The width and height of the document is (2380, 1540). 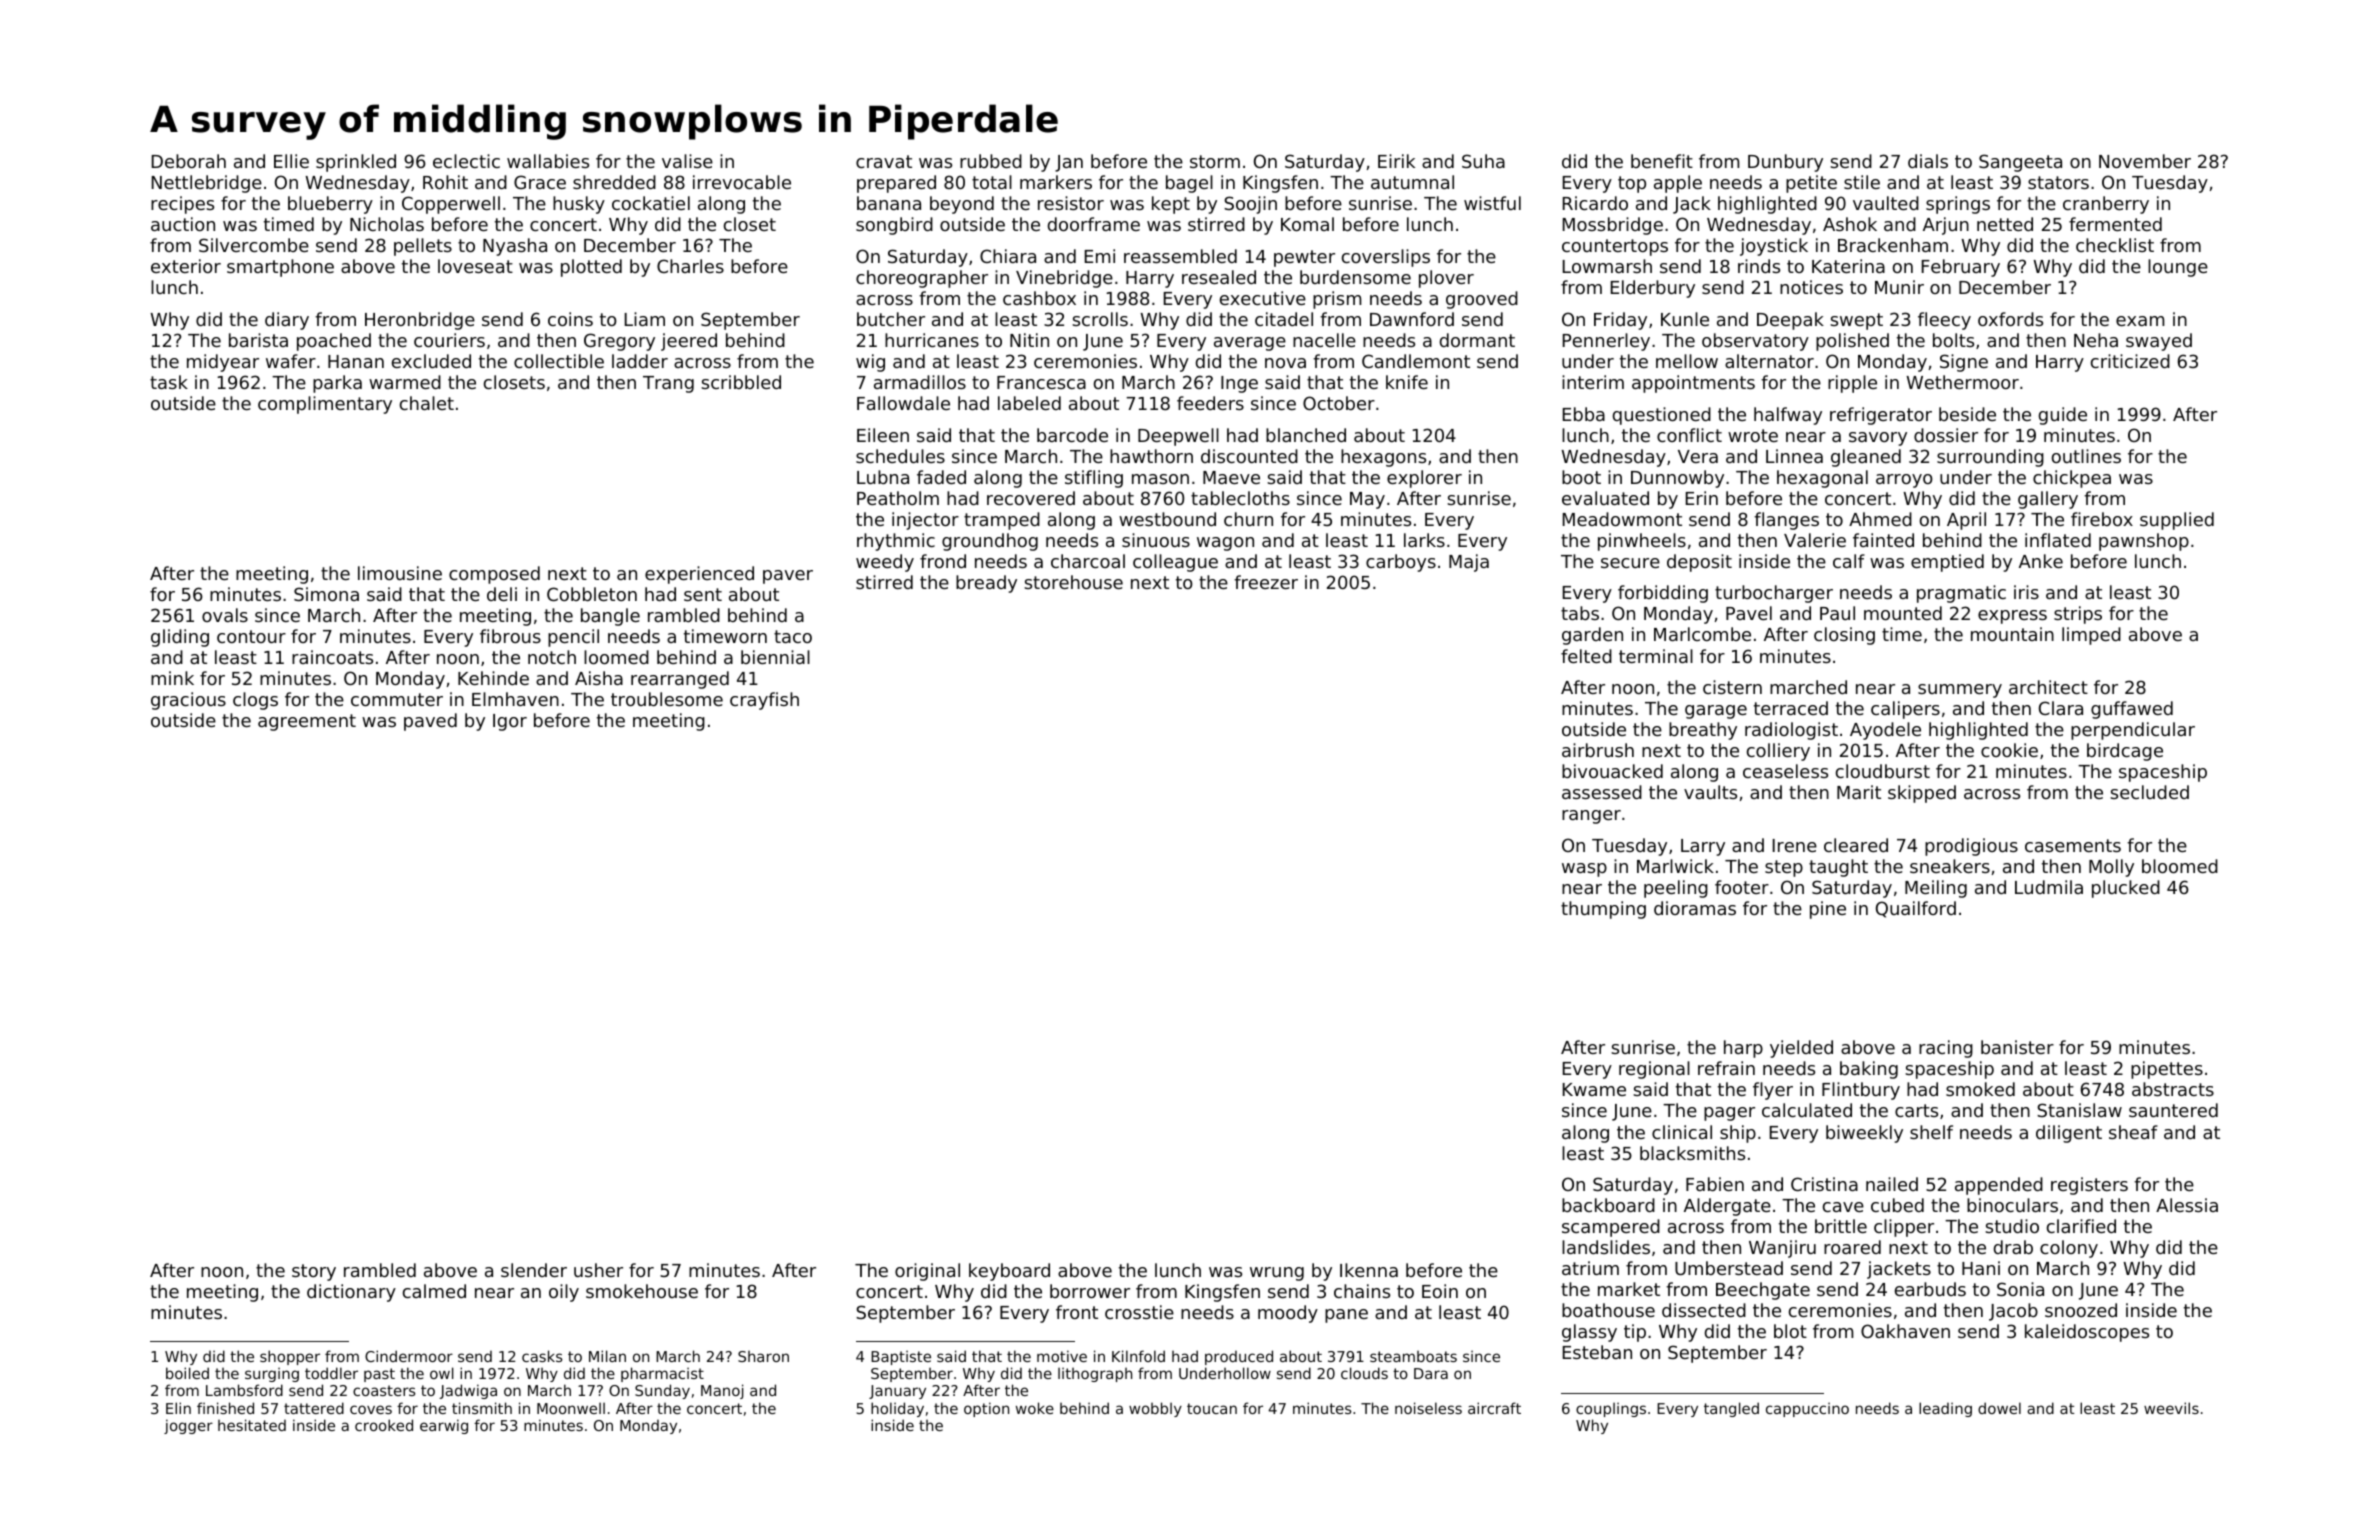 I want to click on Sangeeta, so click(x=2020, y=163).
